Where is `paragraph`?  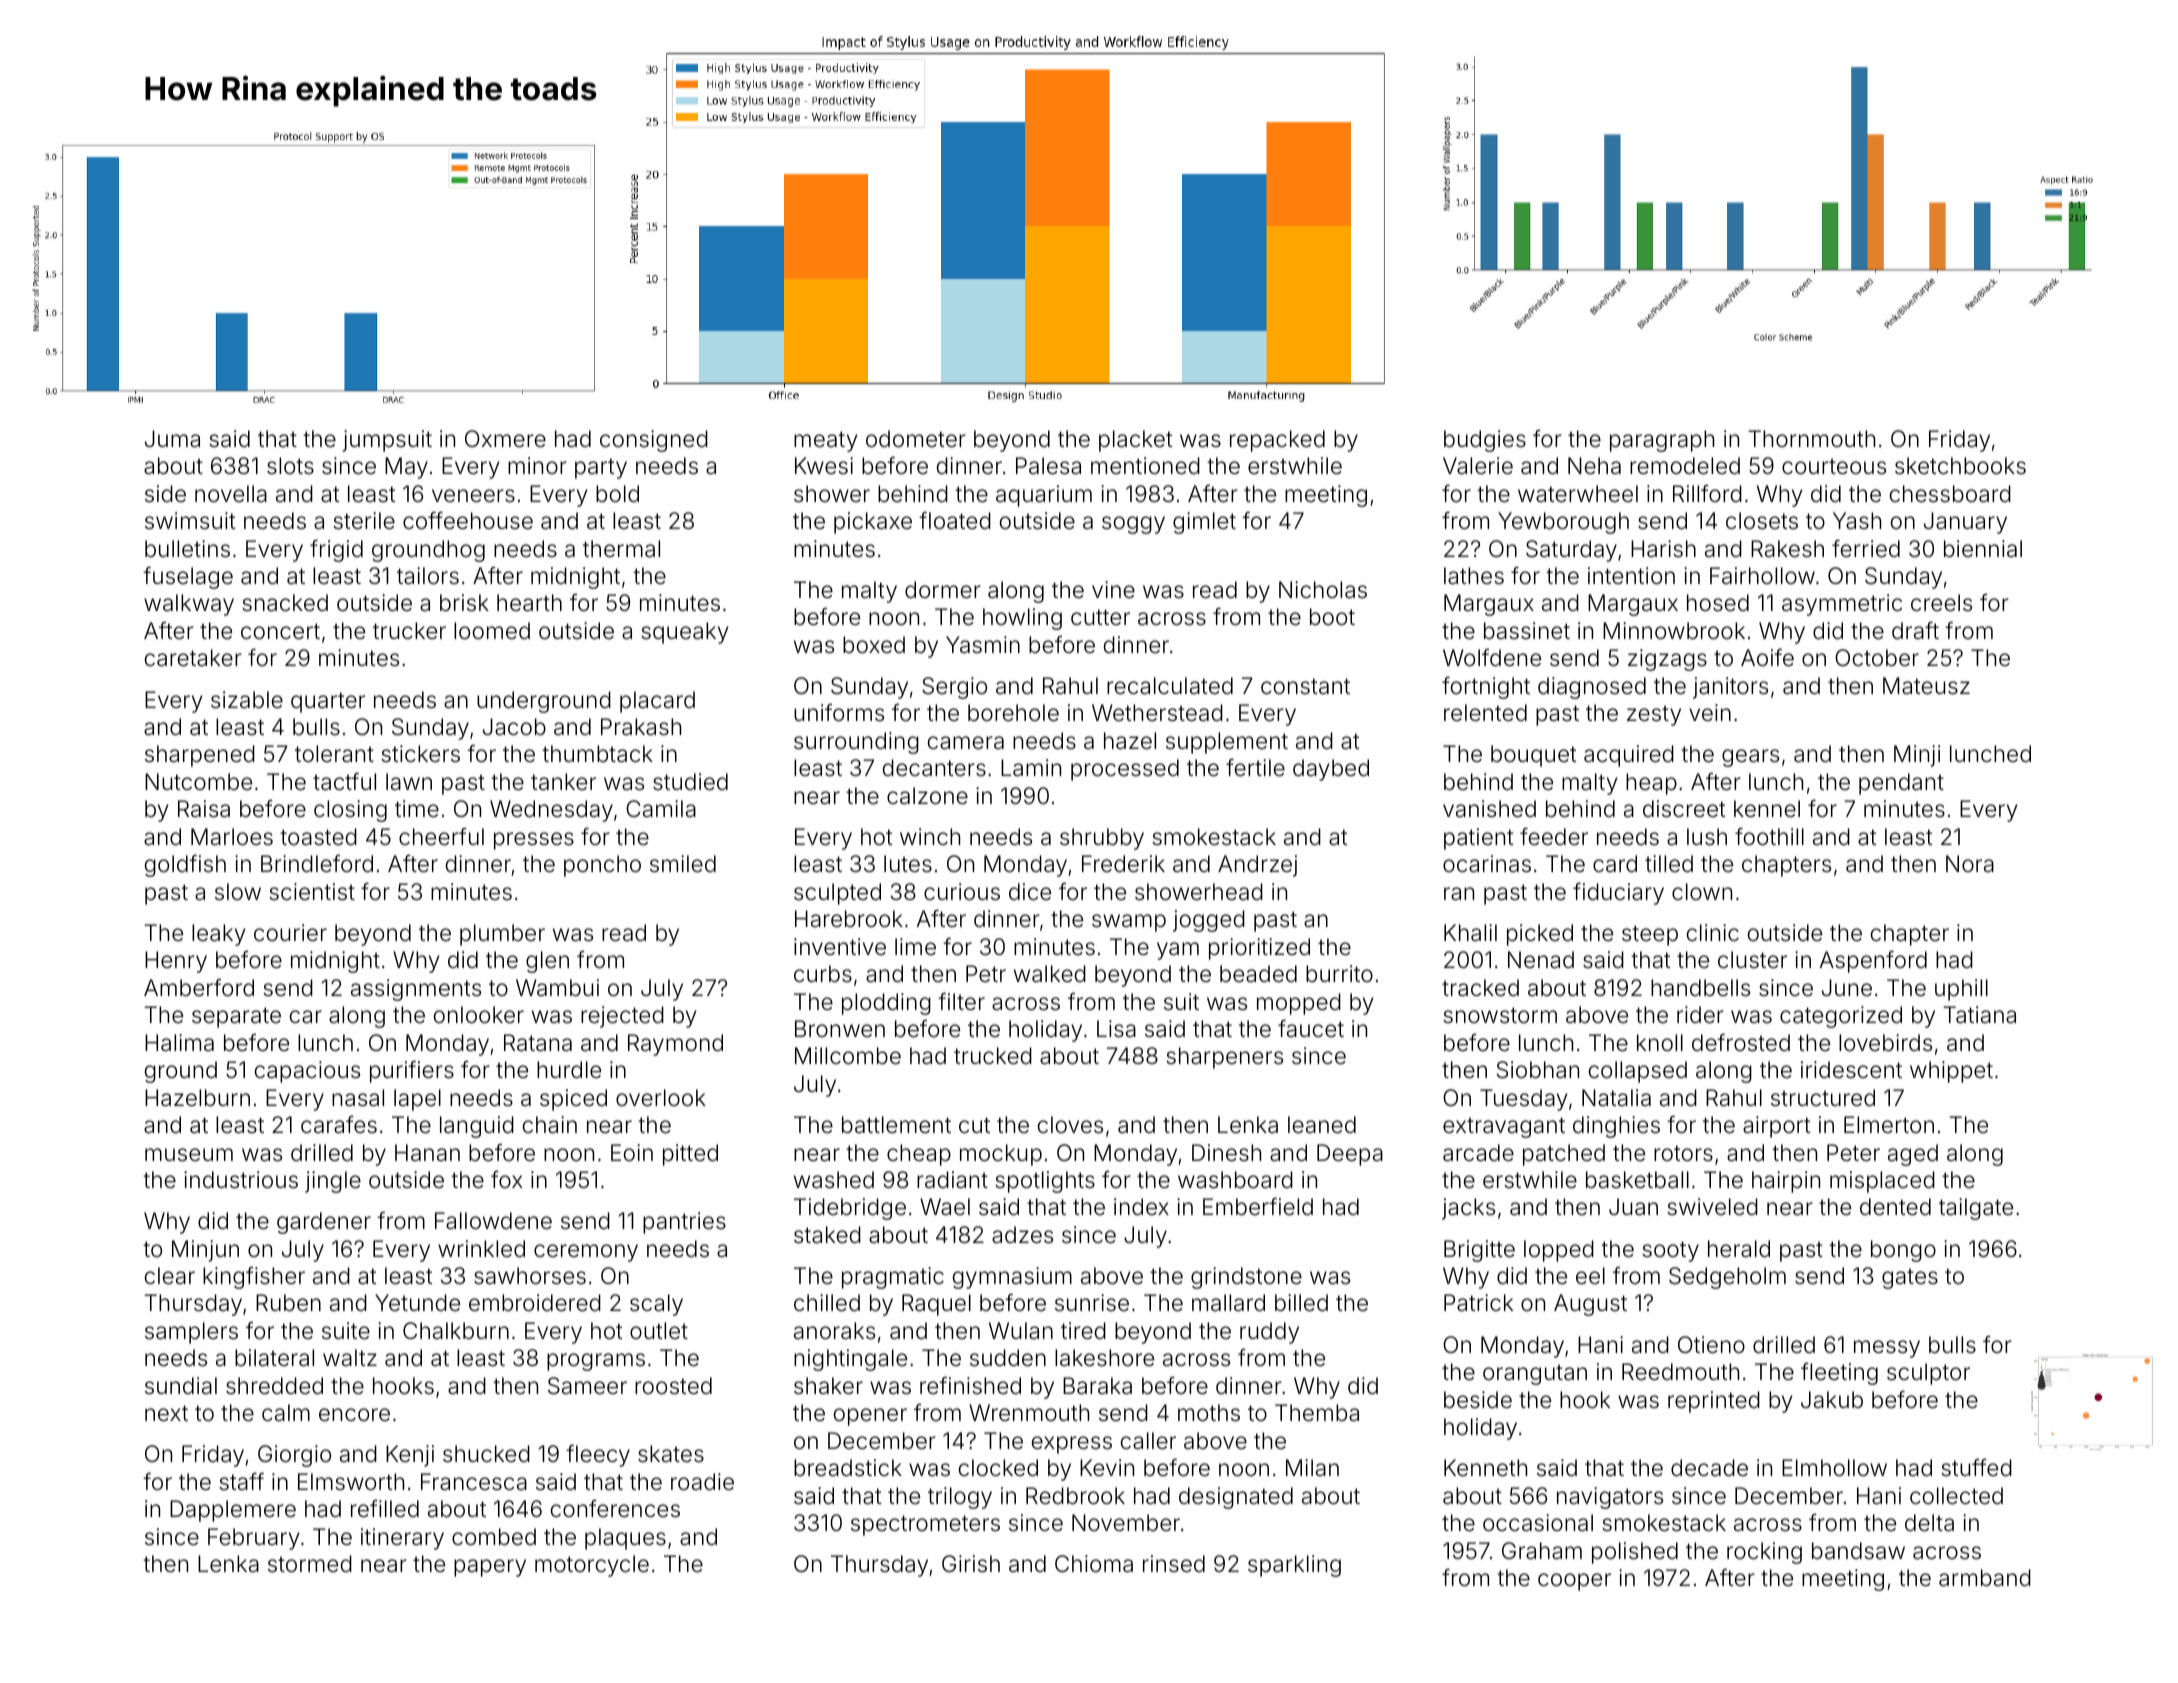
paragraph is located at coordinates (1662, 441).
